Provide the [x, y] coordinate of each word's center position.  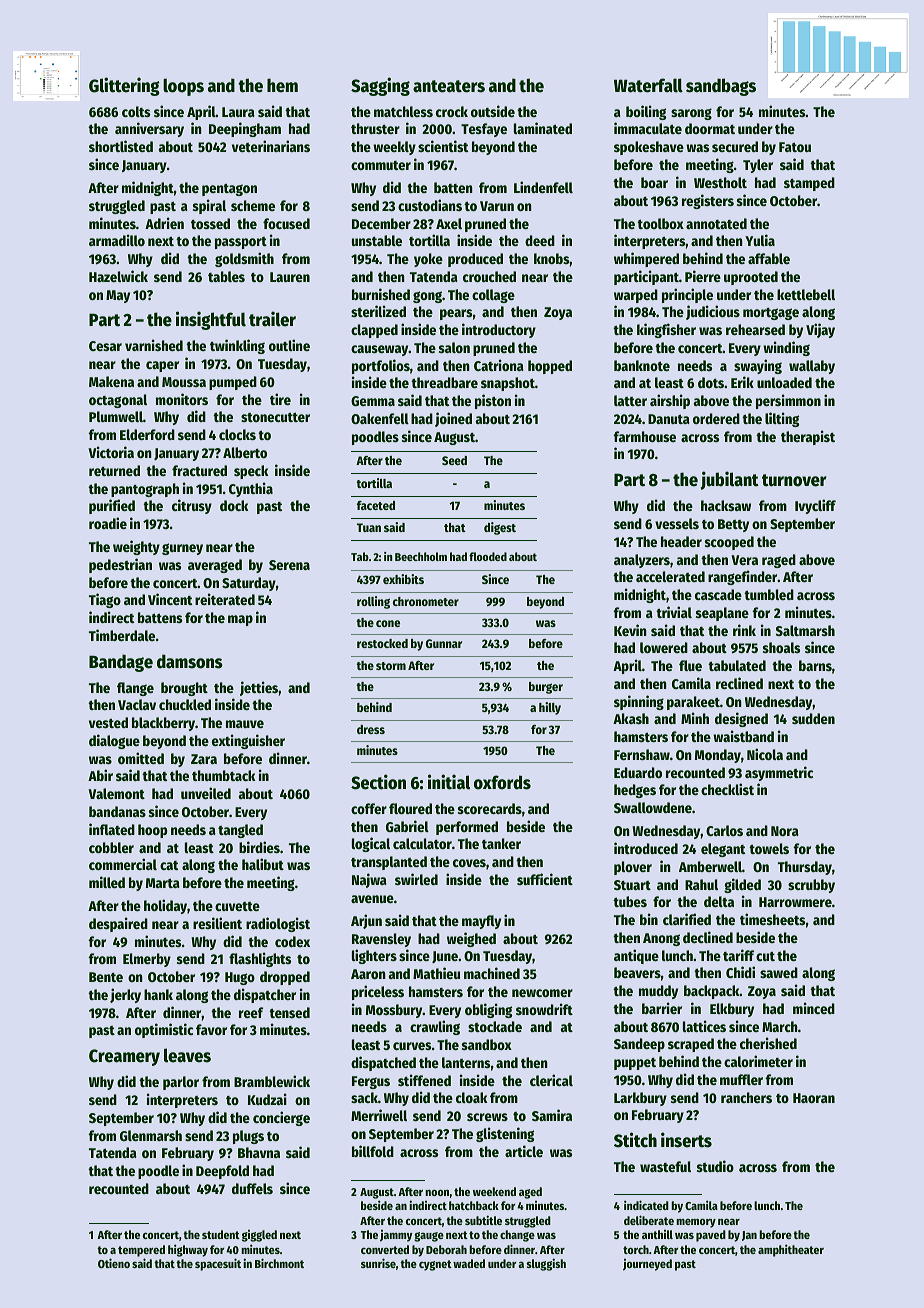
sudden [813, 718]
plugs [248, 1137]
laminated [543, 128]
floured [410, 808]
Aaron [368, 974]
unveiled [206, 793]
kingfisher [666, 330]
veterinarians [271, 146]
